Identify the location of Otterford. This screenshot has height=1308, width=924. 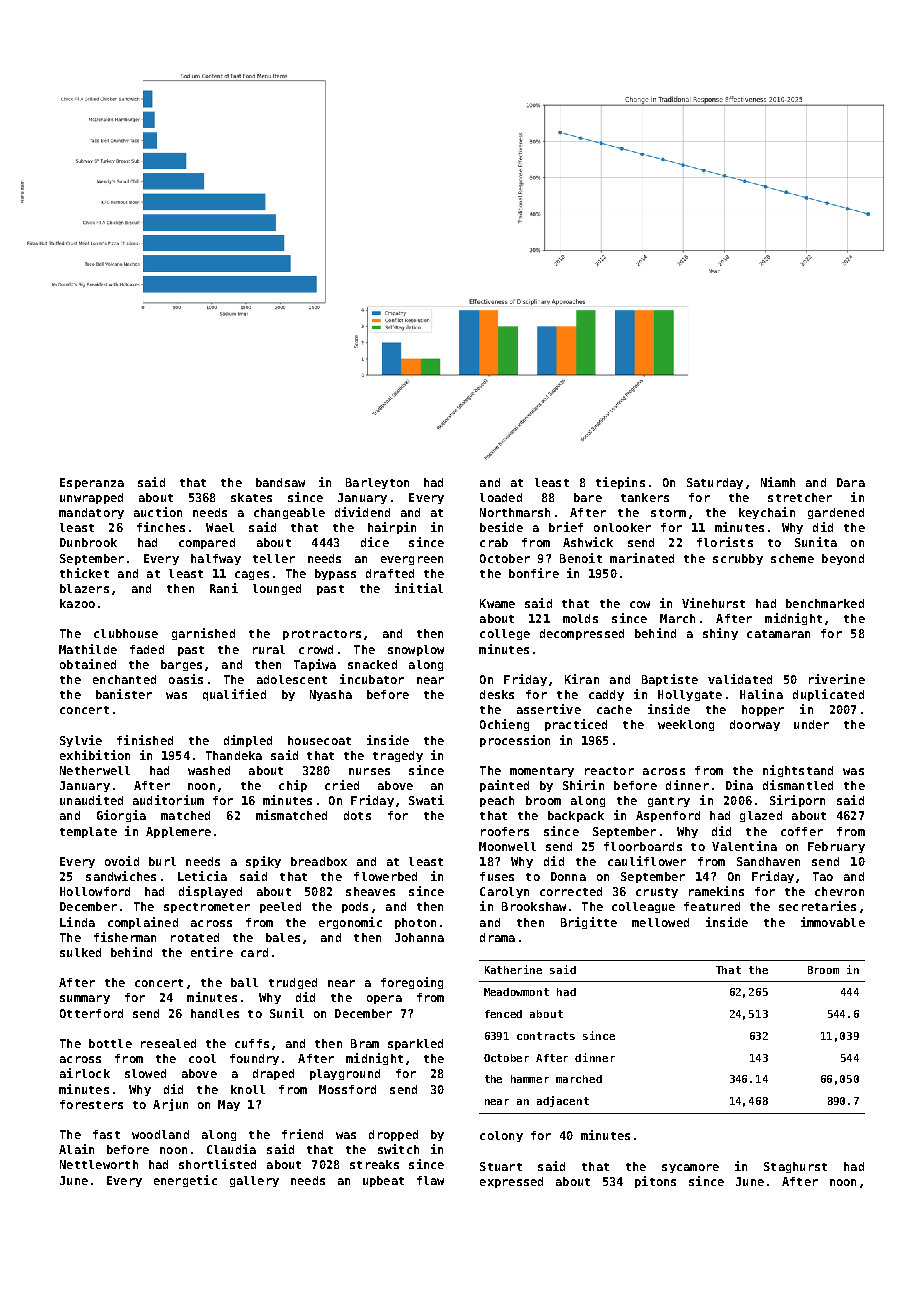
(91, 1013).
